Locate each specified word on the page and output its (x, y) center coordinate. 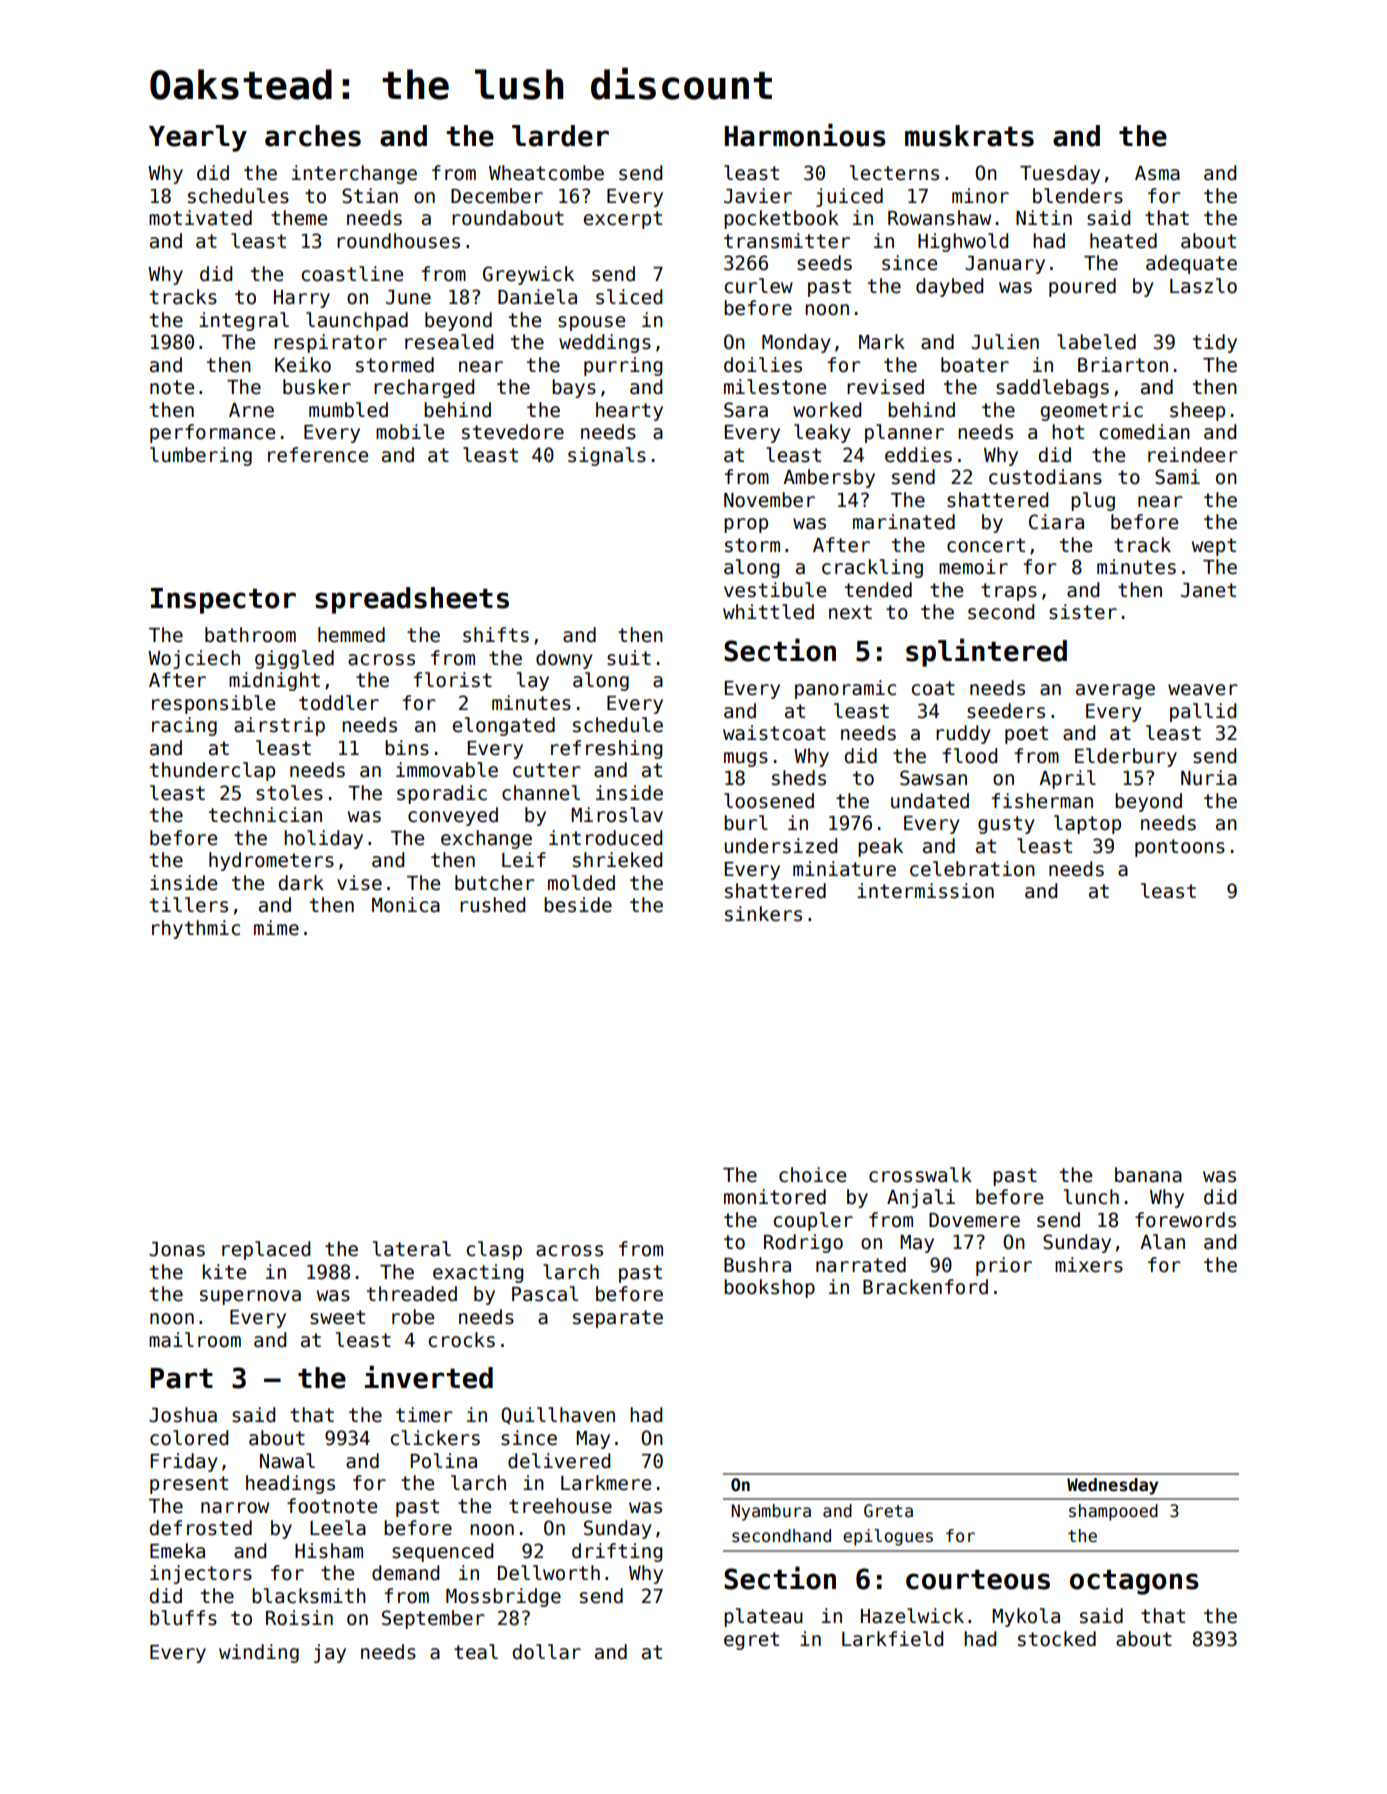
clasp (494, 1250)
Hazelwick (912, 1616)
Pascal (545, 1294)
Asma (1157, 173)
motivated (200, 218)
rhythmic (196, 929)
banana (1148, 1175)
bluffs (183, 1618)
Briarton (1123, 365)
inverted (429, 1377)
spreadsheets (412, 600)
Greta (888, 1511)
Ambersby (829, 478)
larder (560, 136)
